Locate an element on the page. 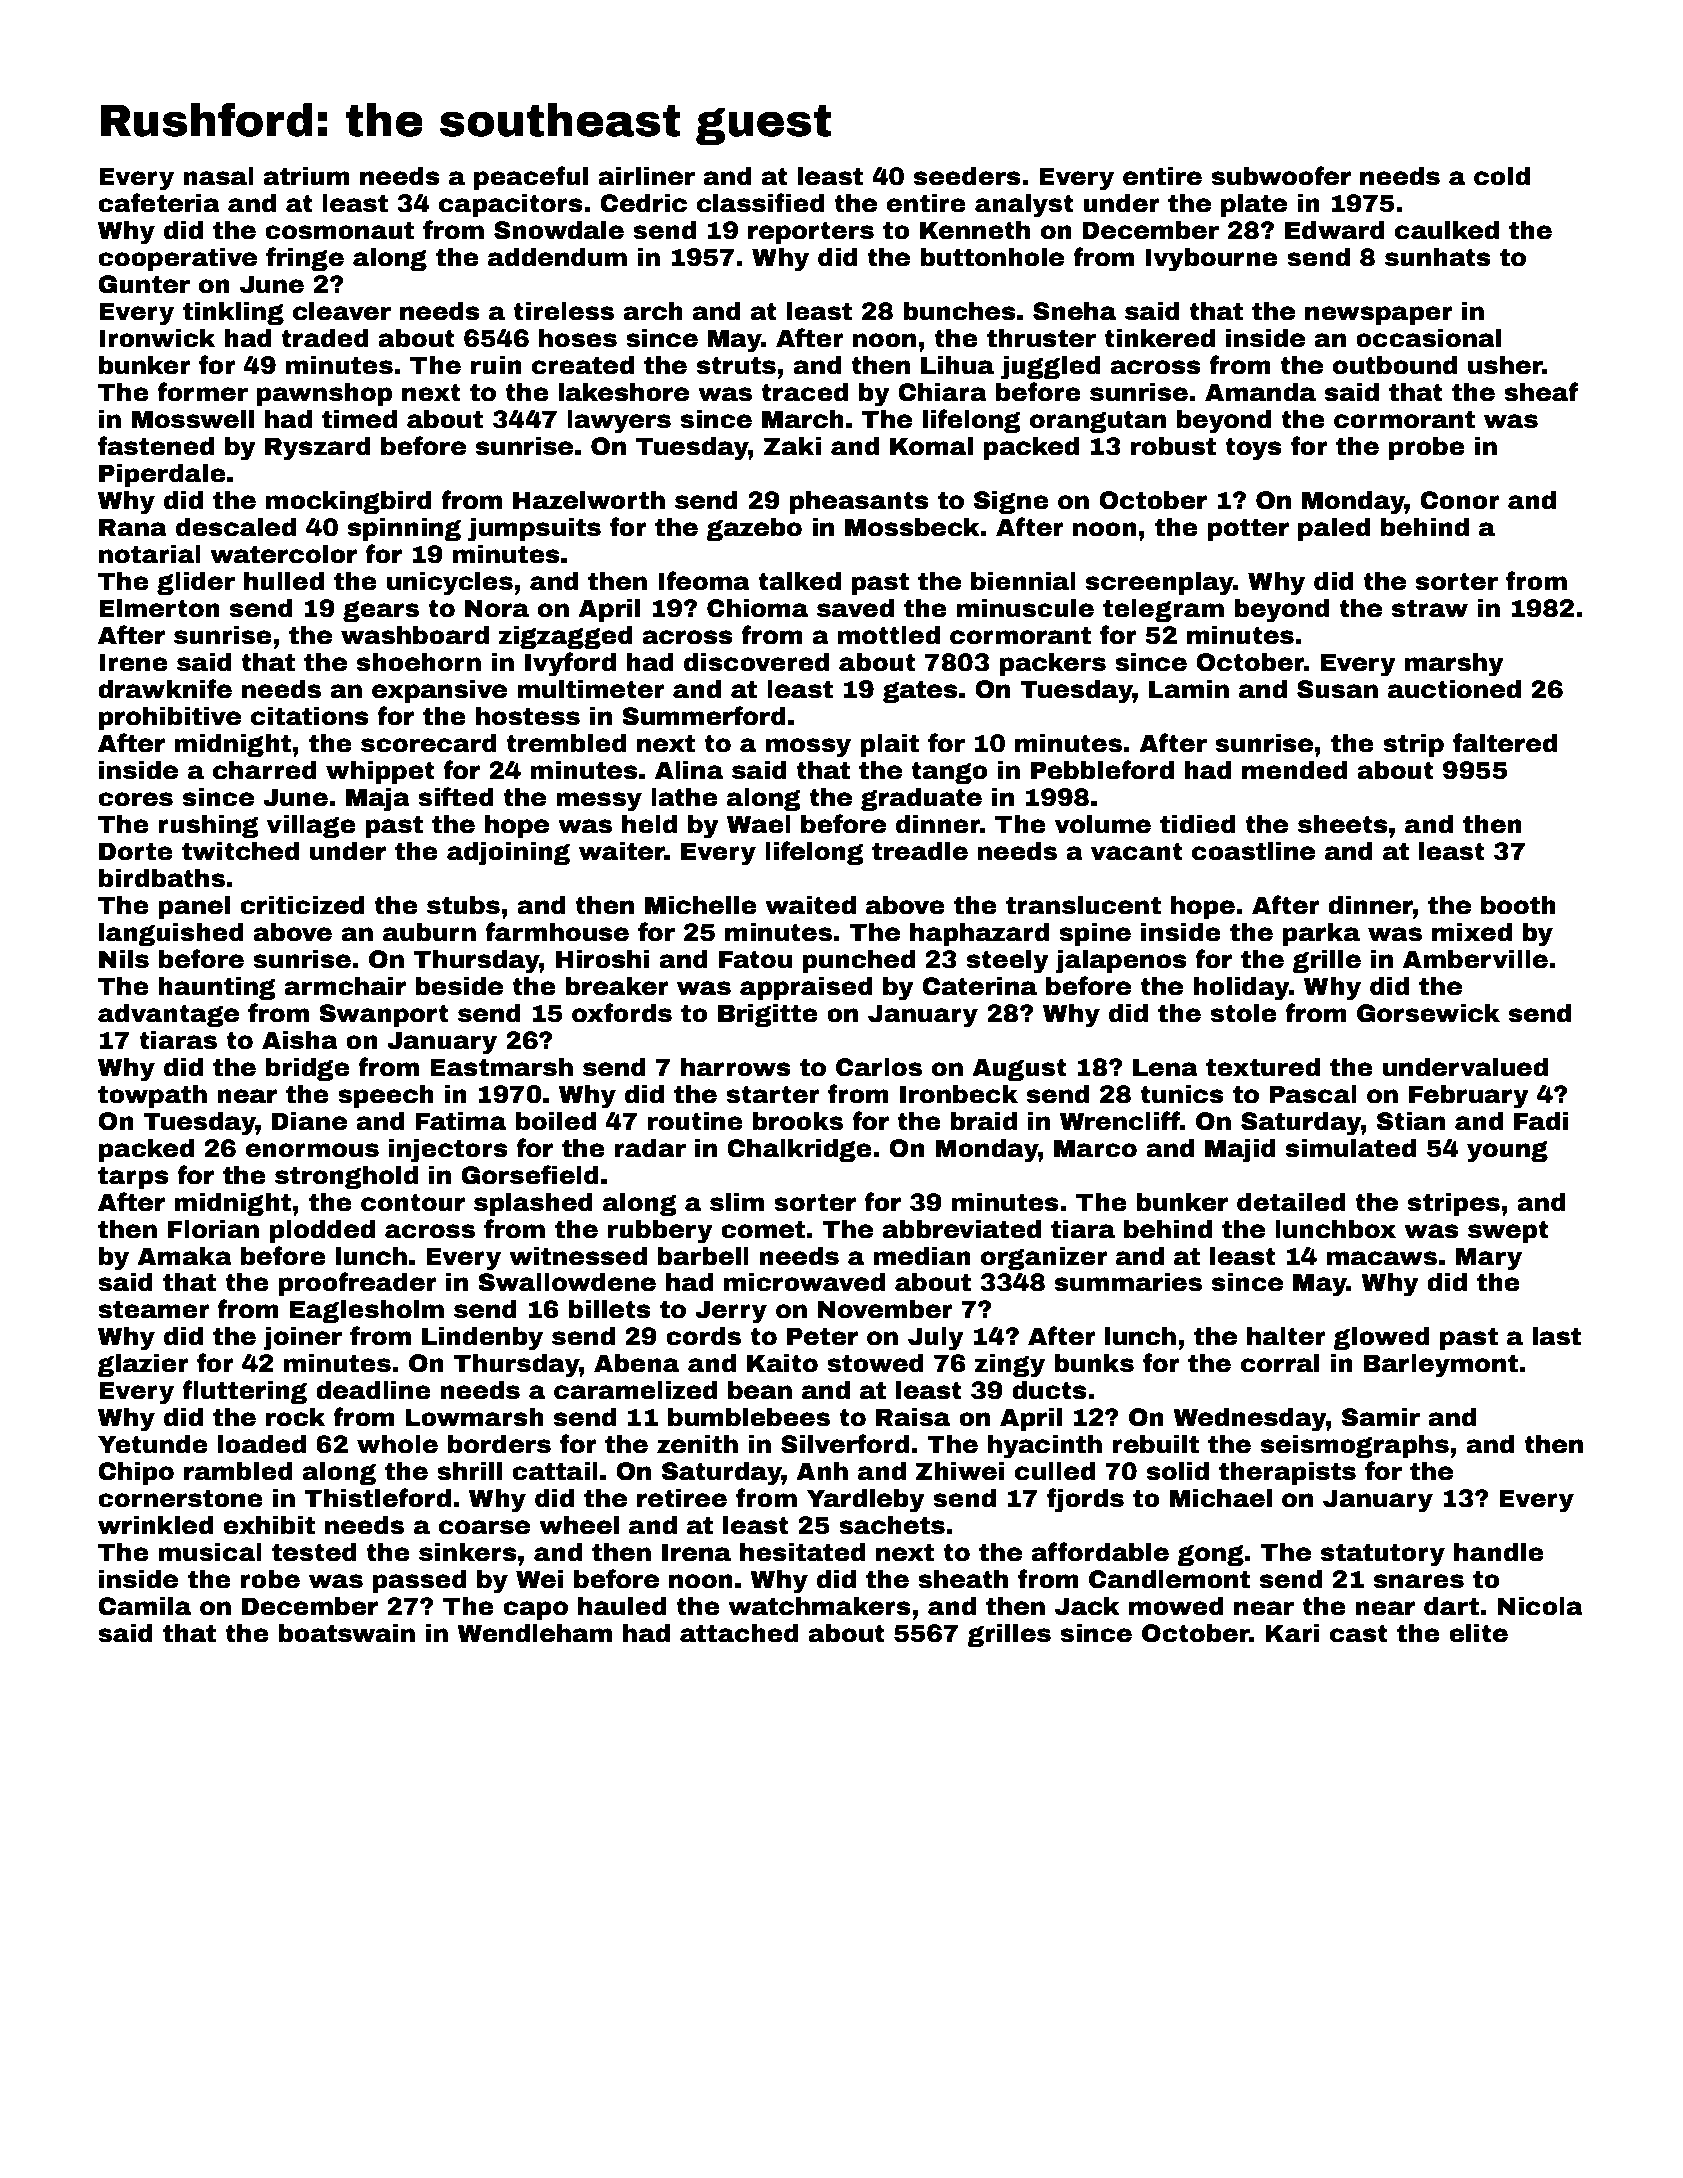 This image has height=2178, width=1683. marshy is located at coordinates (1454, 665).
